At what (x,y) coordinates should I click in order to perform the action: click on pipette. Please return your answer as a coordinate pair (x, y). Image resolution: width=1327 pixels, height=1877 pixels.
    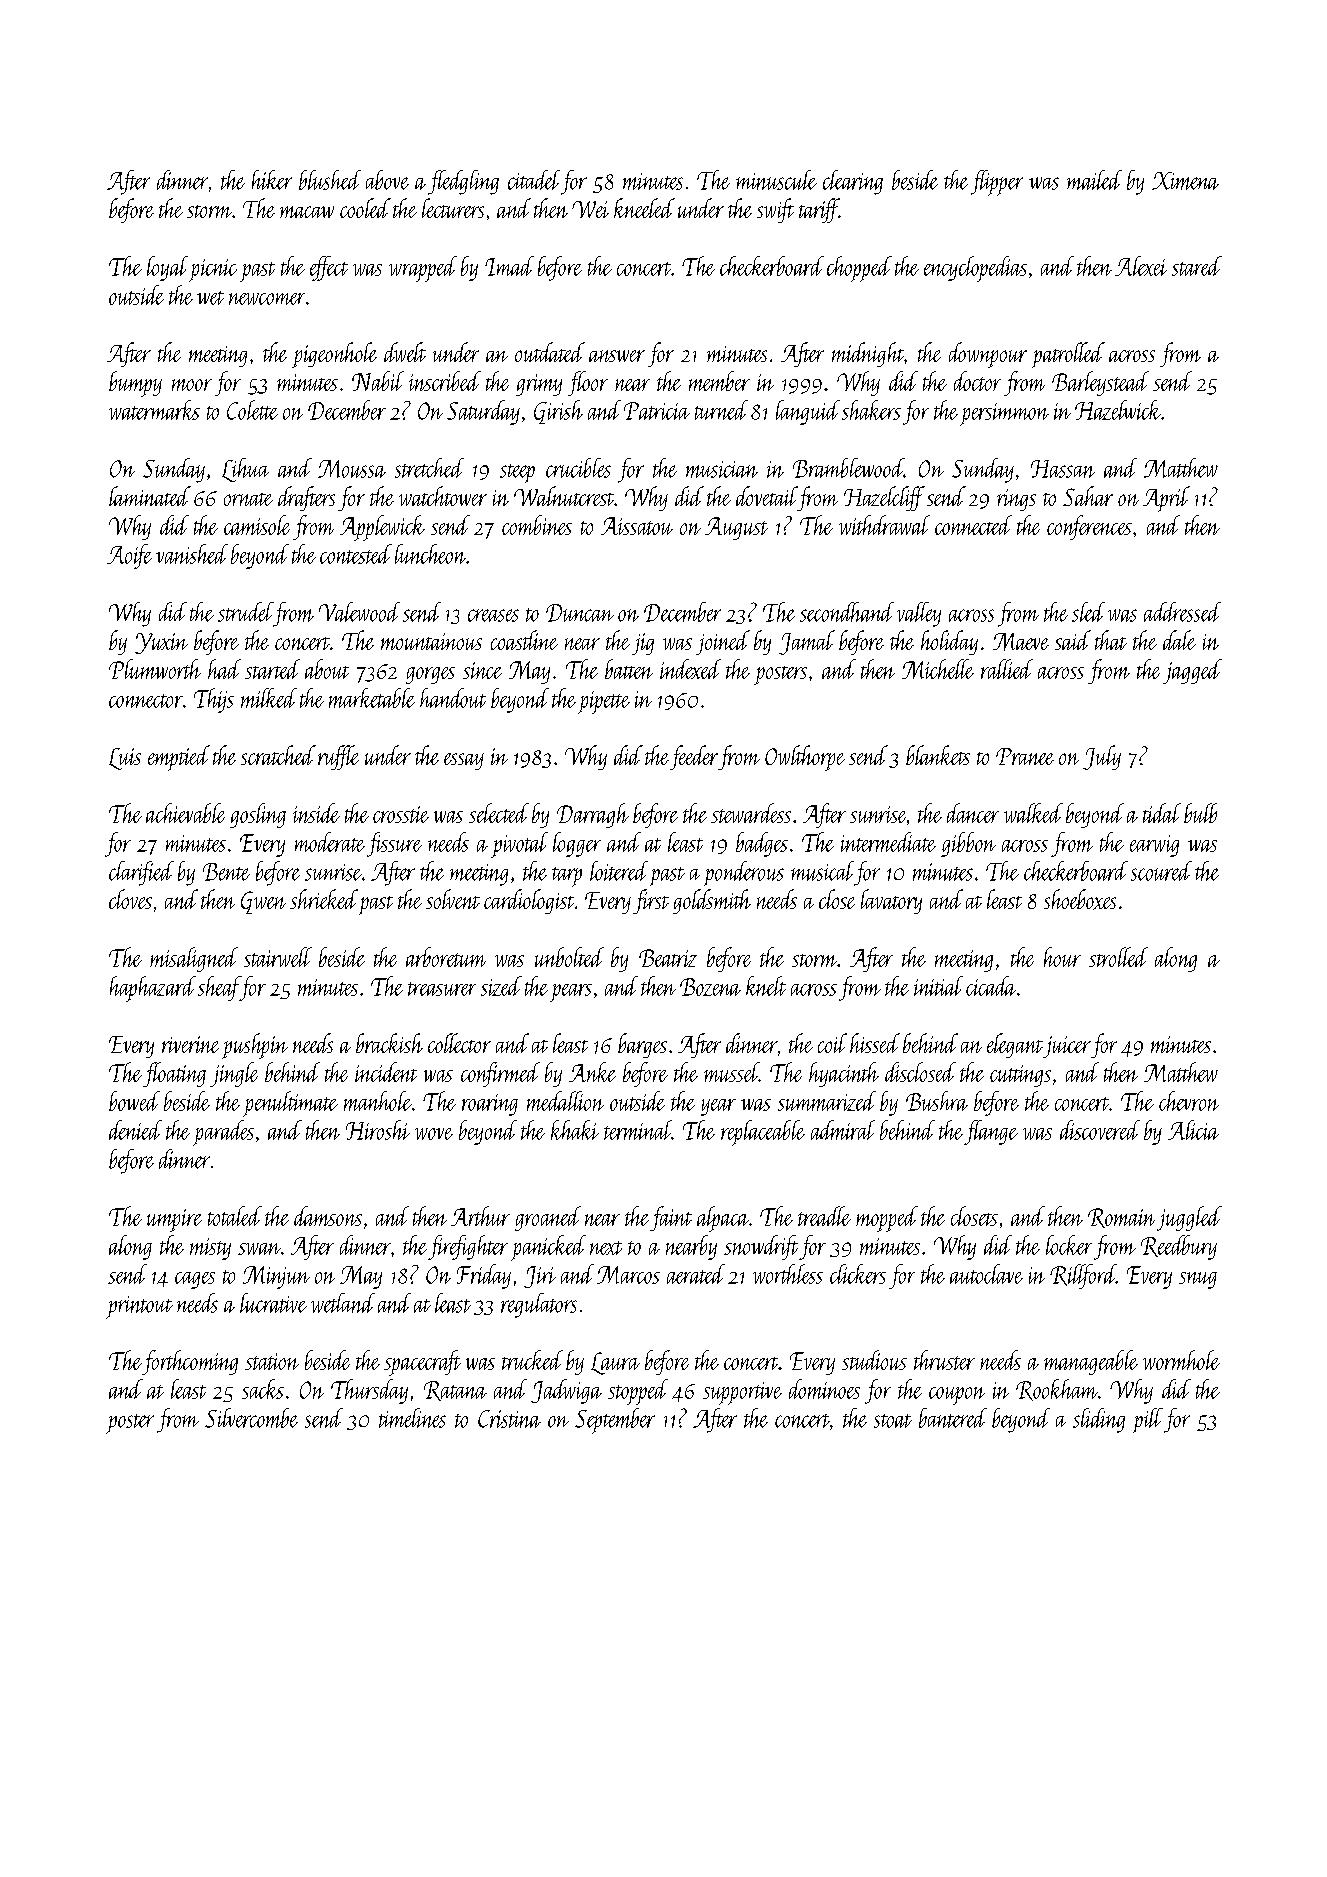
    Looking at the image, I should click on (604, 702).
